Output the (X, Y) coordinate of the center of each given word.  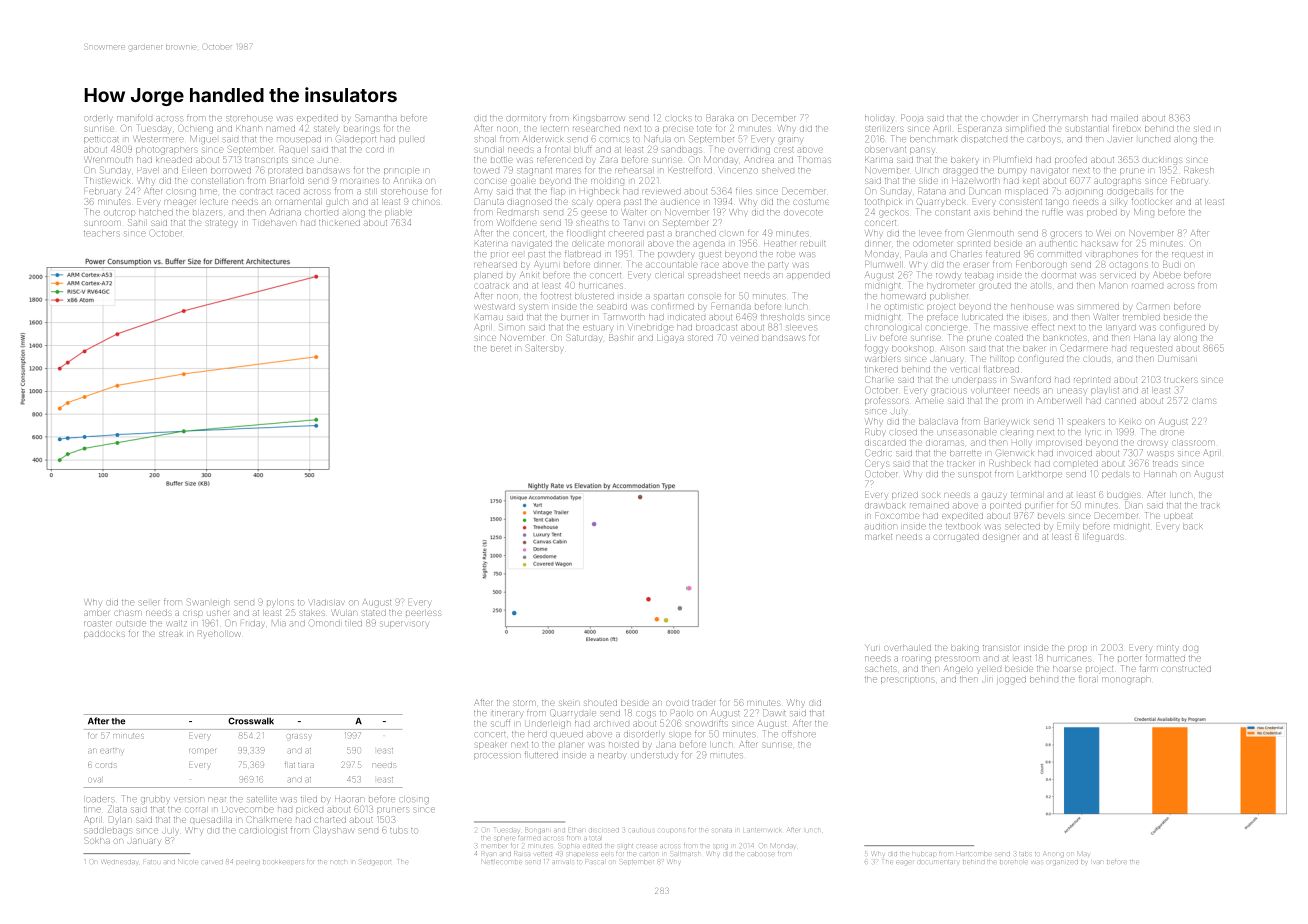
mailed (1124, 118)
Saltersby (544, 349)
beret (501, 348)
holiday (879, 119)
